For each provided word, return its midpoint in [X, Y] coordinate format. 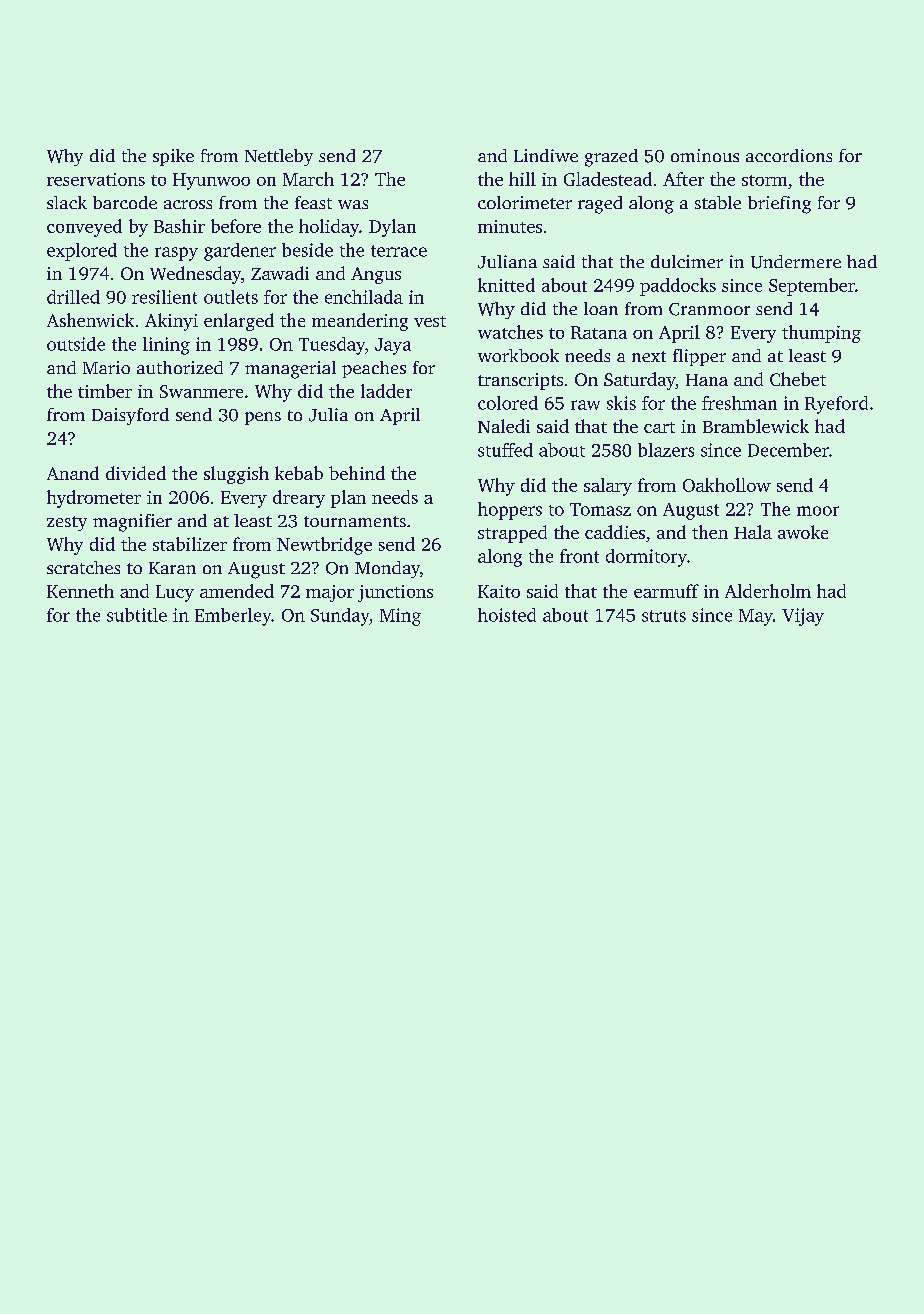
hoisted [507, 615]
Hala [753, 532]
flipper [699, 357]
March [308, 179]
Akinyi [171, 322]
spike [173, 157]
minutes [510, 226]
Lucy [175, 593]
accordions [789, 155]
